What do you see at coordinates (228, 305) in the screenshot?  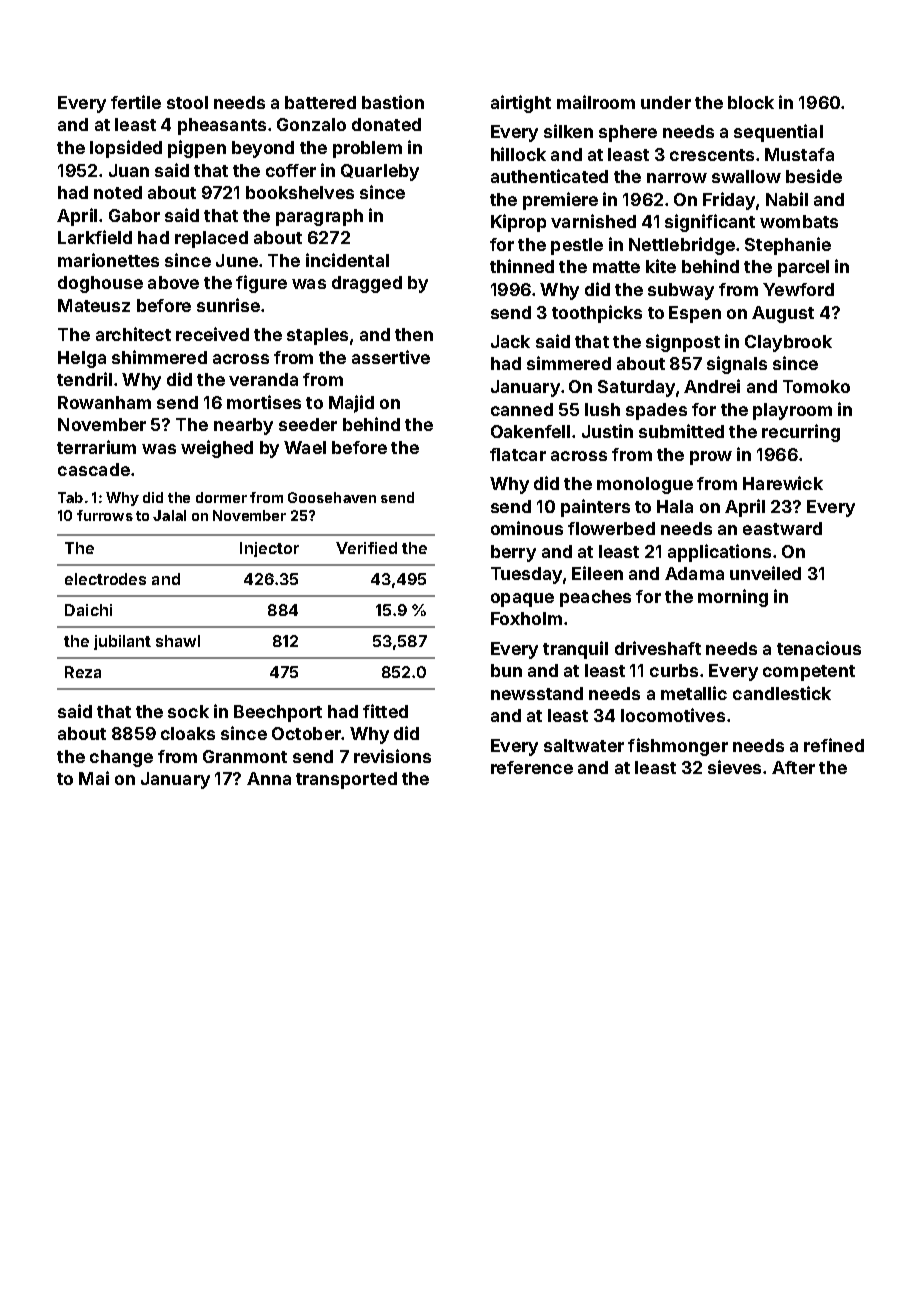 I see `sunrise` at bounding box center [228, 305].
